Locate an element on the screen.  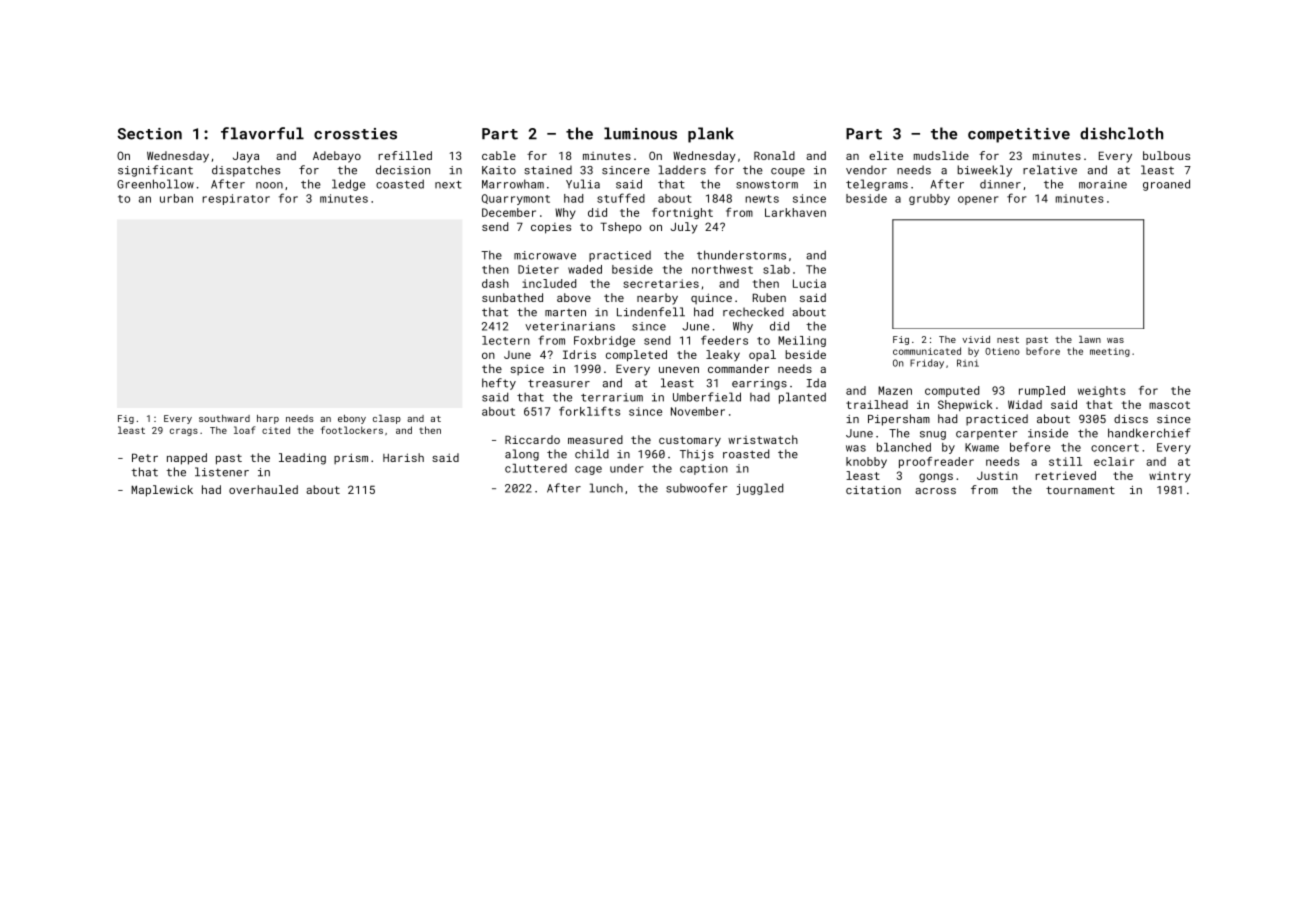
Ronald is located at coordinates (774, 155).
